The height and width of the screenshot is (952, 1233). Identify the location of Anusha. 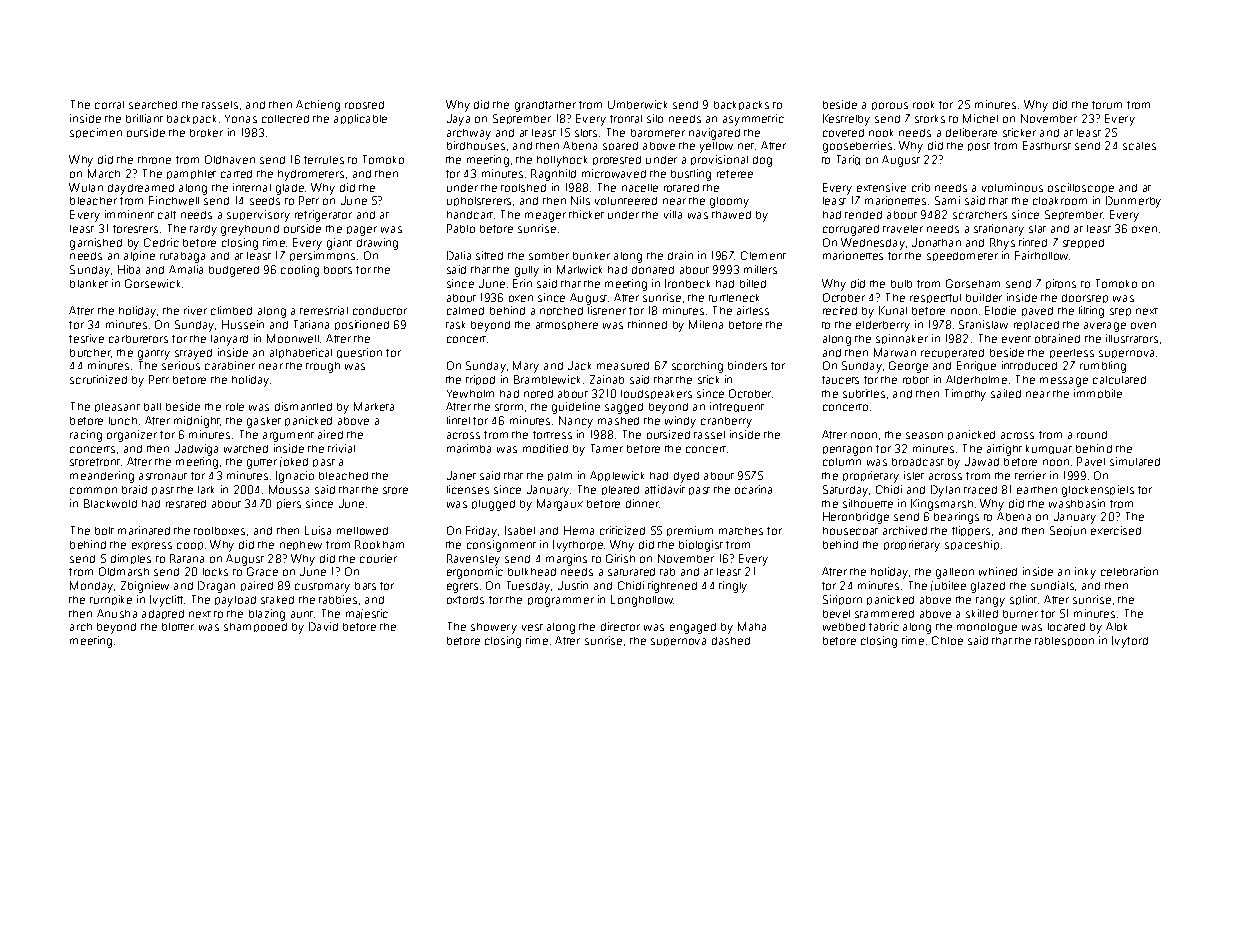
(117, 613).
